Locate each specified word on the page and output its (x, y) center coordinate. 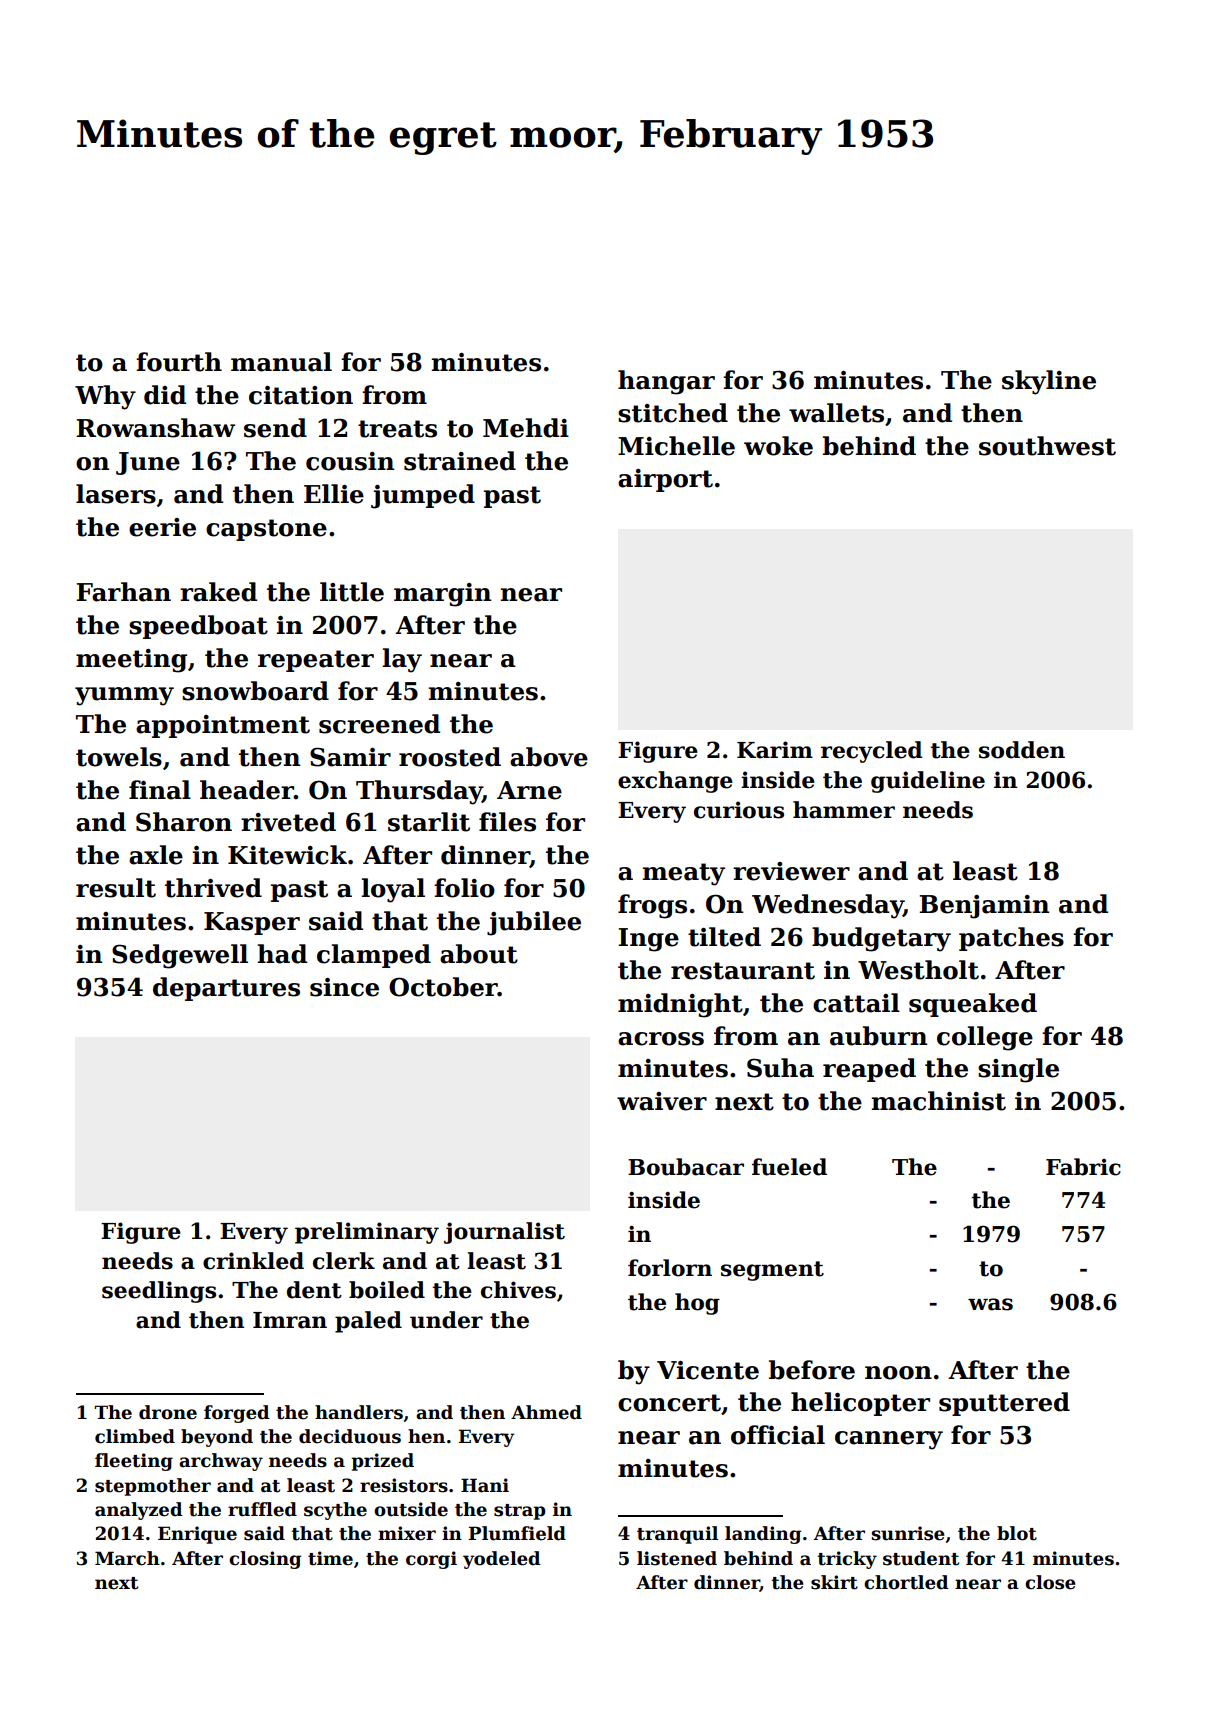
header (247, 790)
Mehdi (526, 428)
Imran (290, 1320)
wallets (836, 413)
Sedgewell (180, 956)
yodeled (502, 1560)
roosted (450, 757)
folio (464, 888)
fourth (179, 362)
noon (898, 1373)
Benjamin (984, 907)
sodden (1022, 750)
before (812, 1370)
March (127, 1558)
